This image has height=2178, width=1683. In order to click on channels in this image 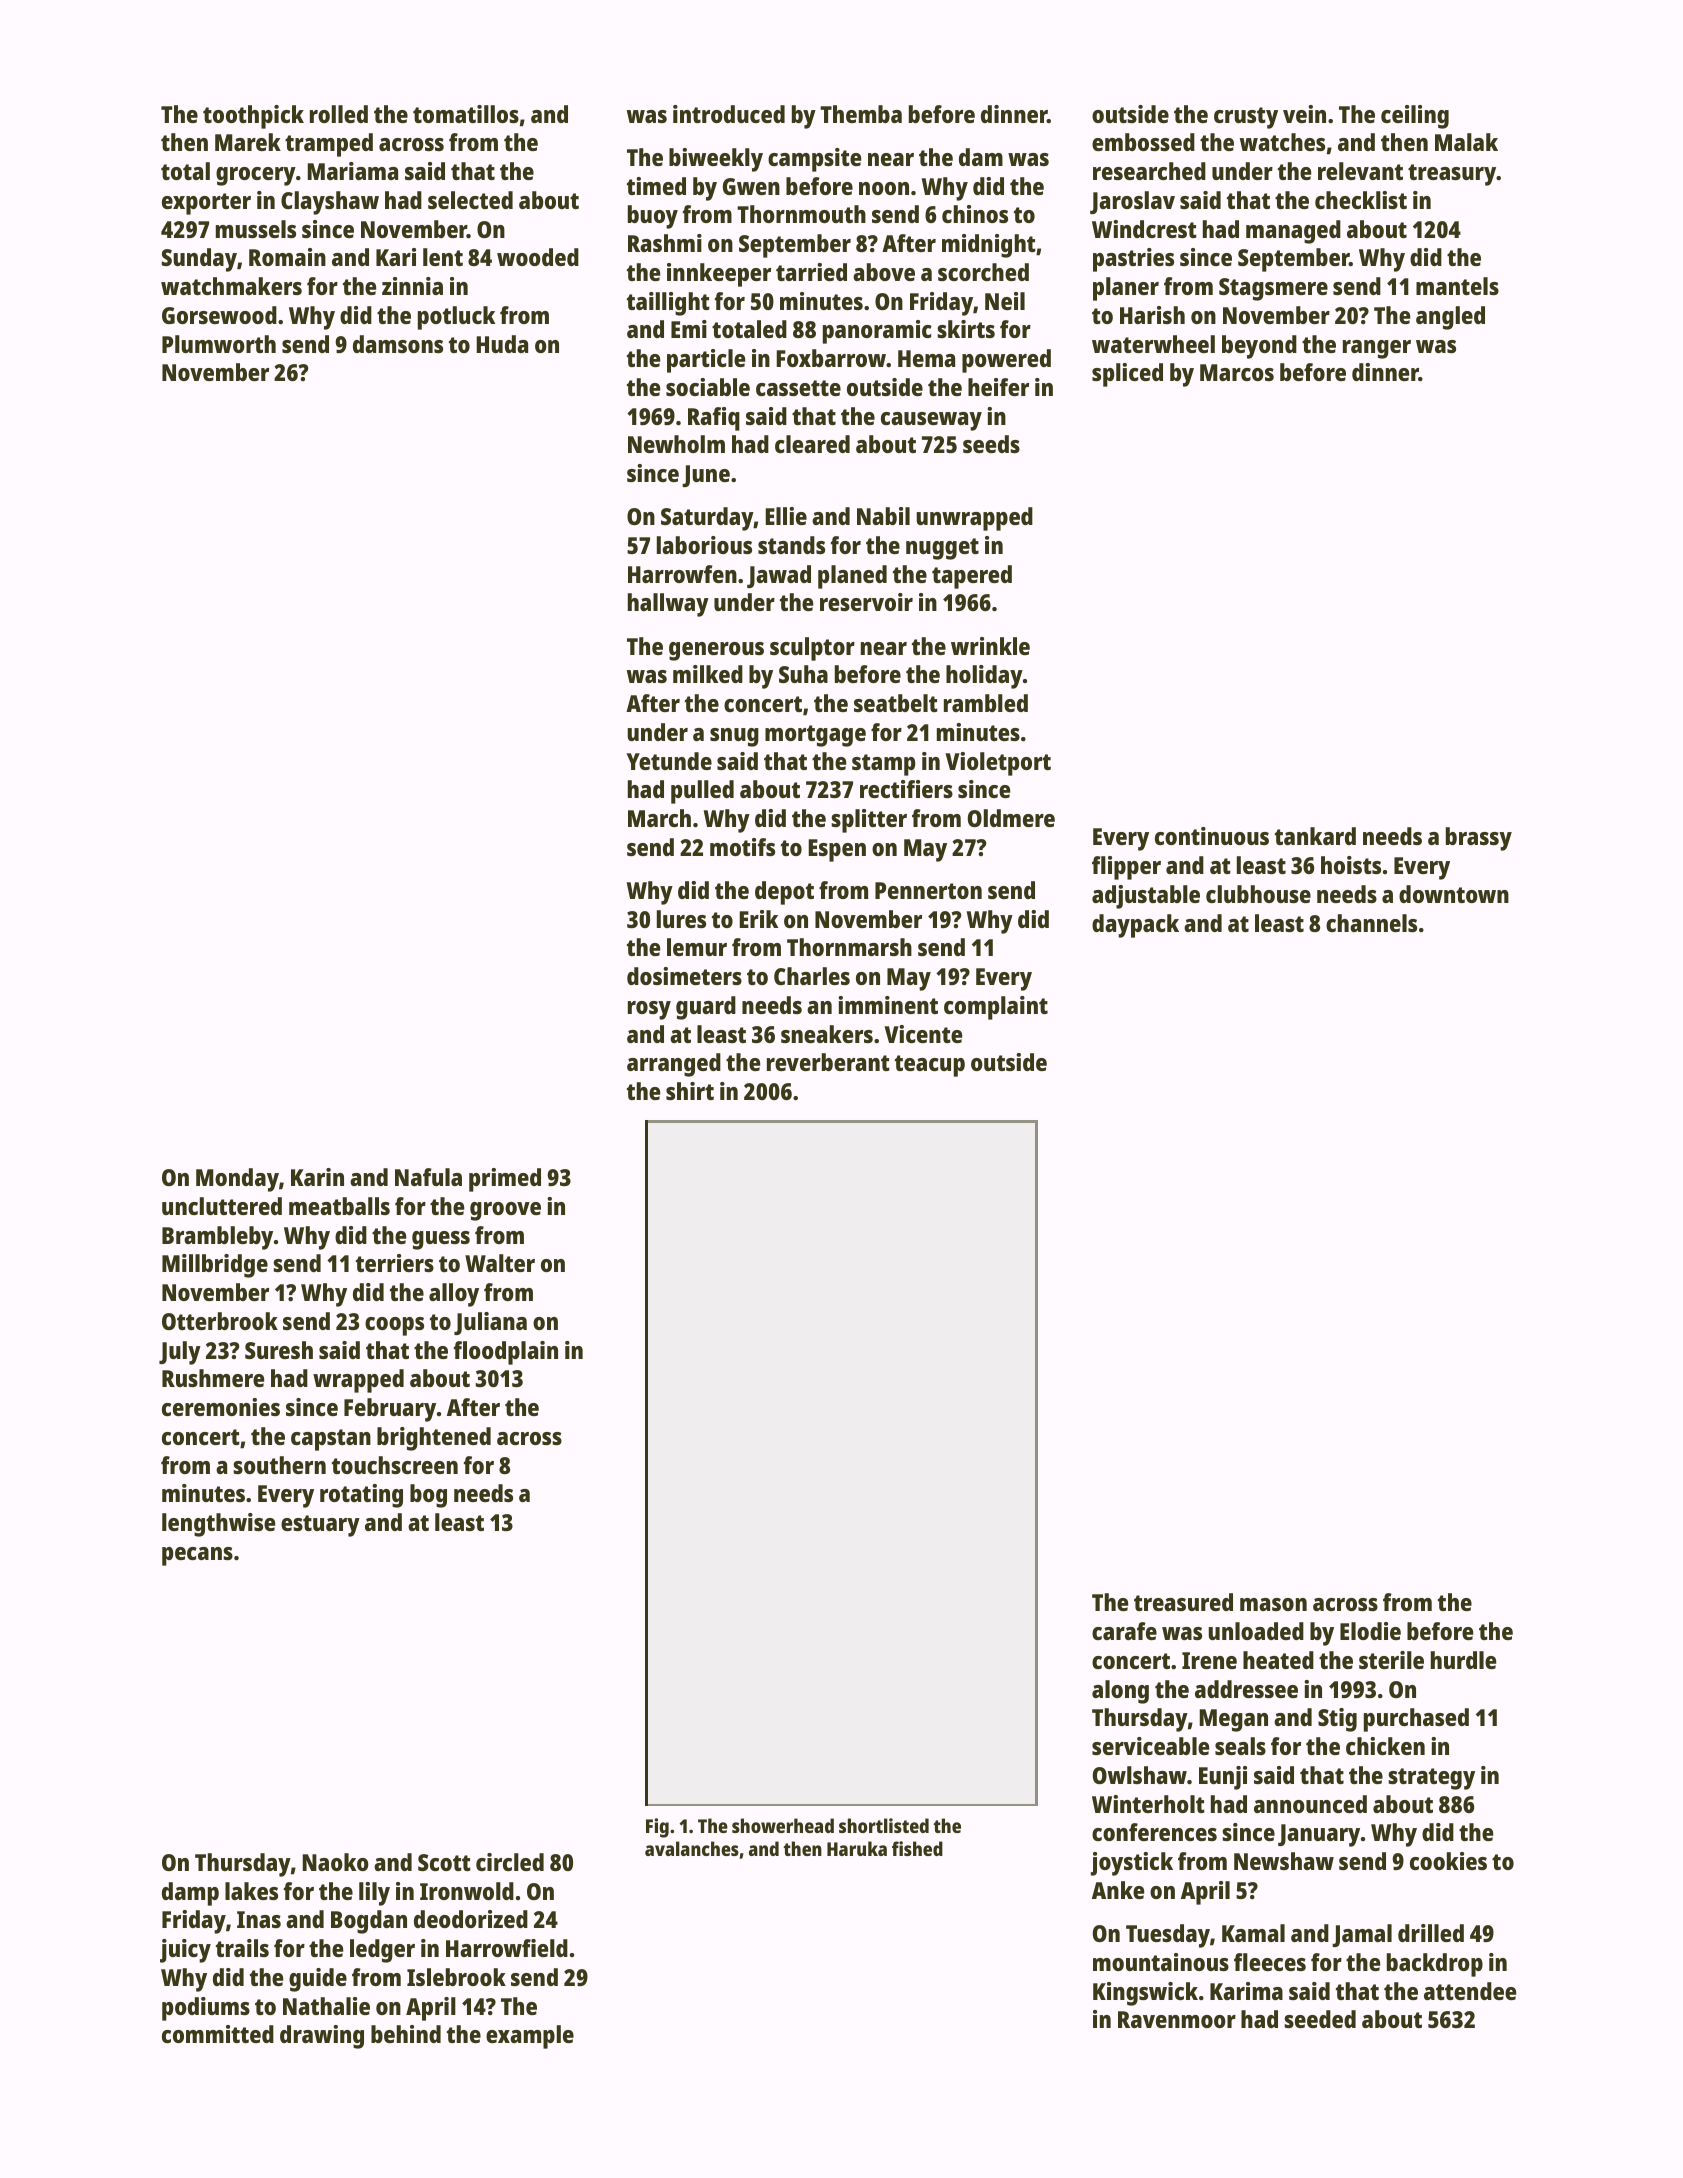, I will do `click(1371, 923)`.
